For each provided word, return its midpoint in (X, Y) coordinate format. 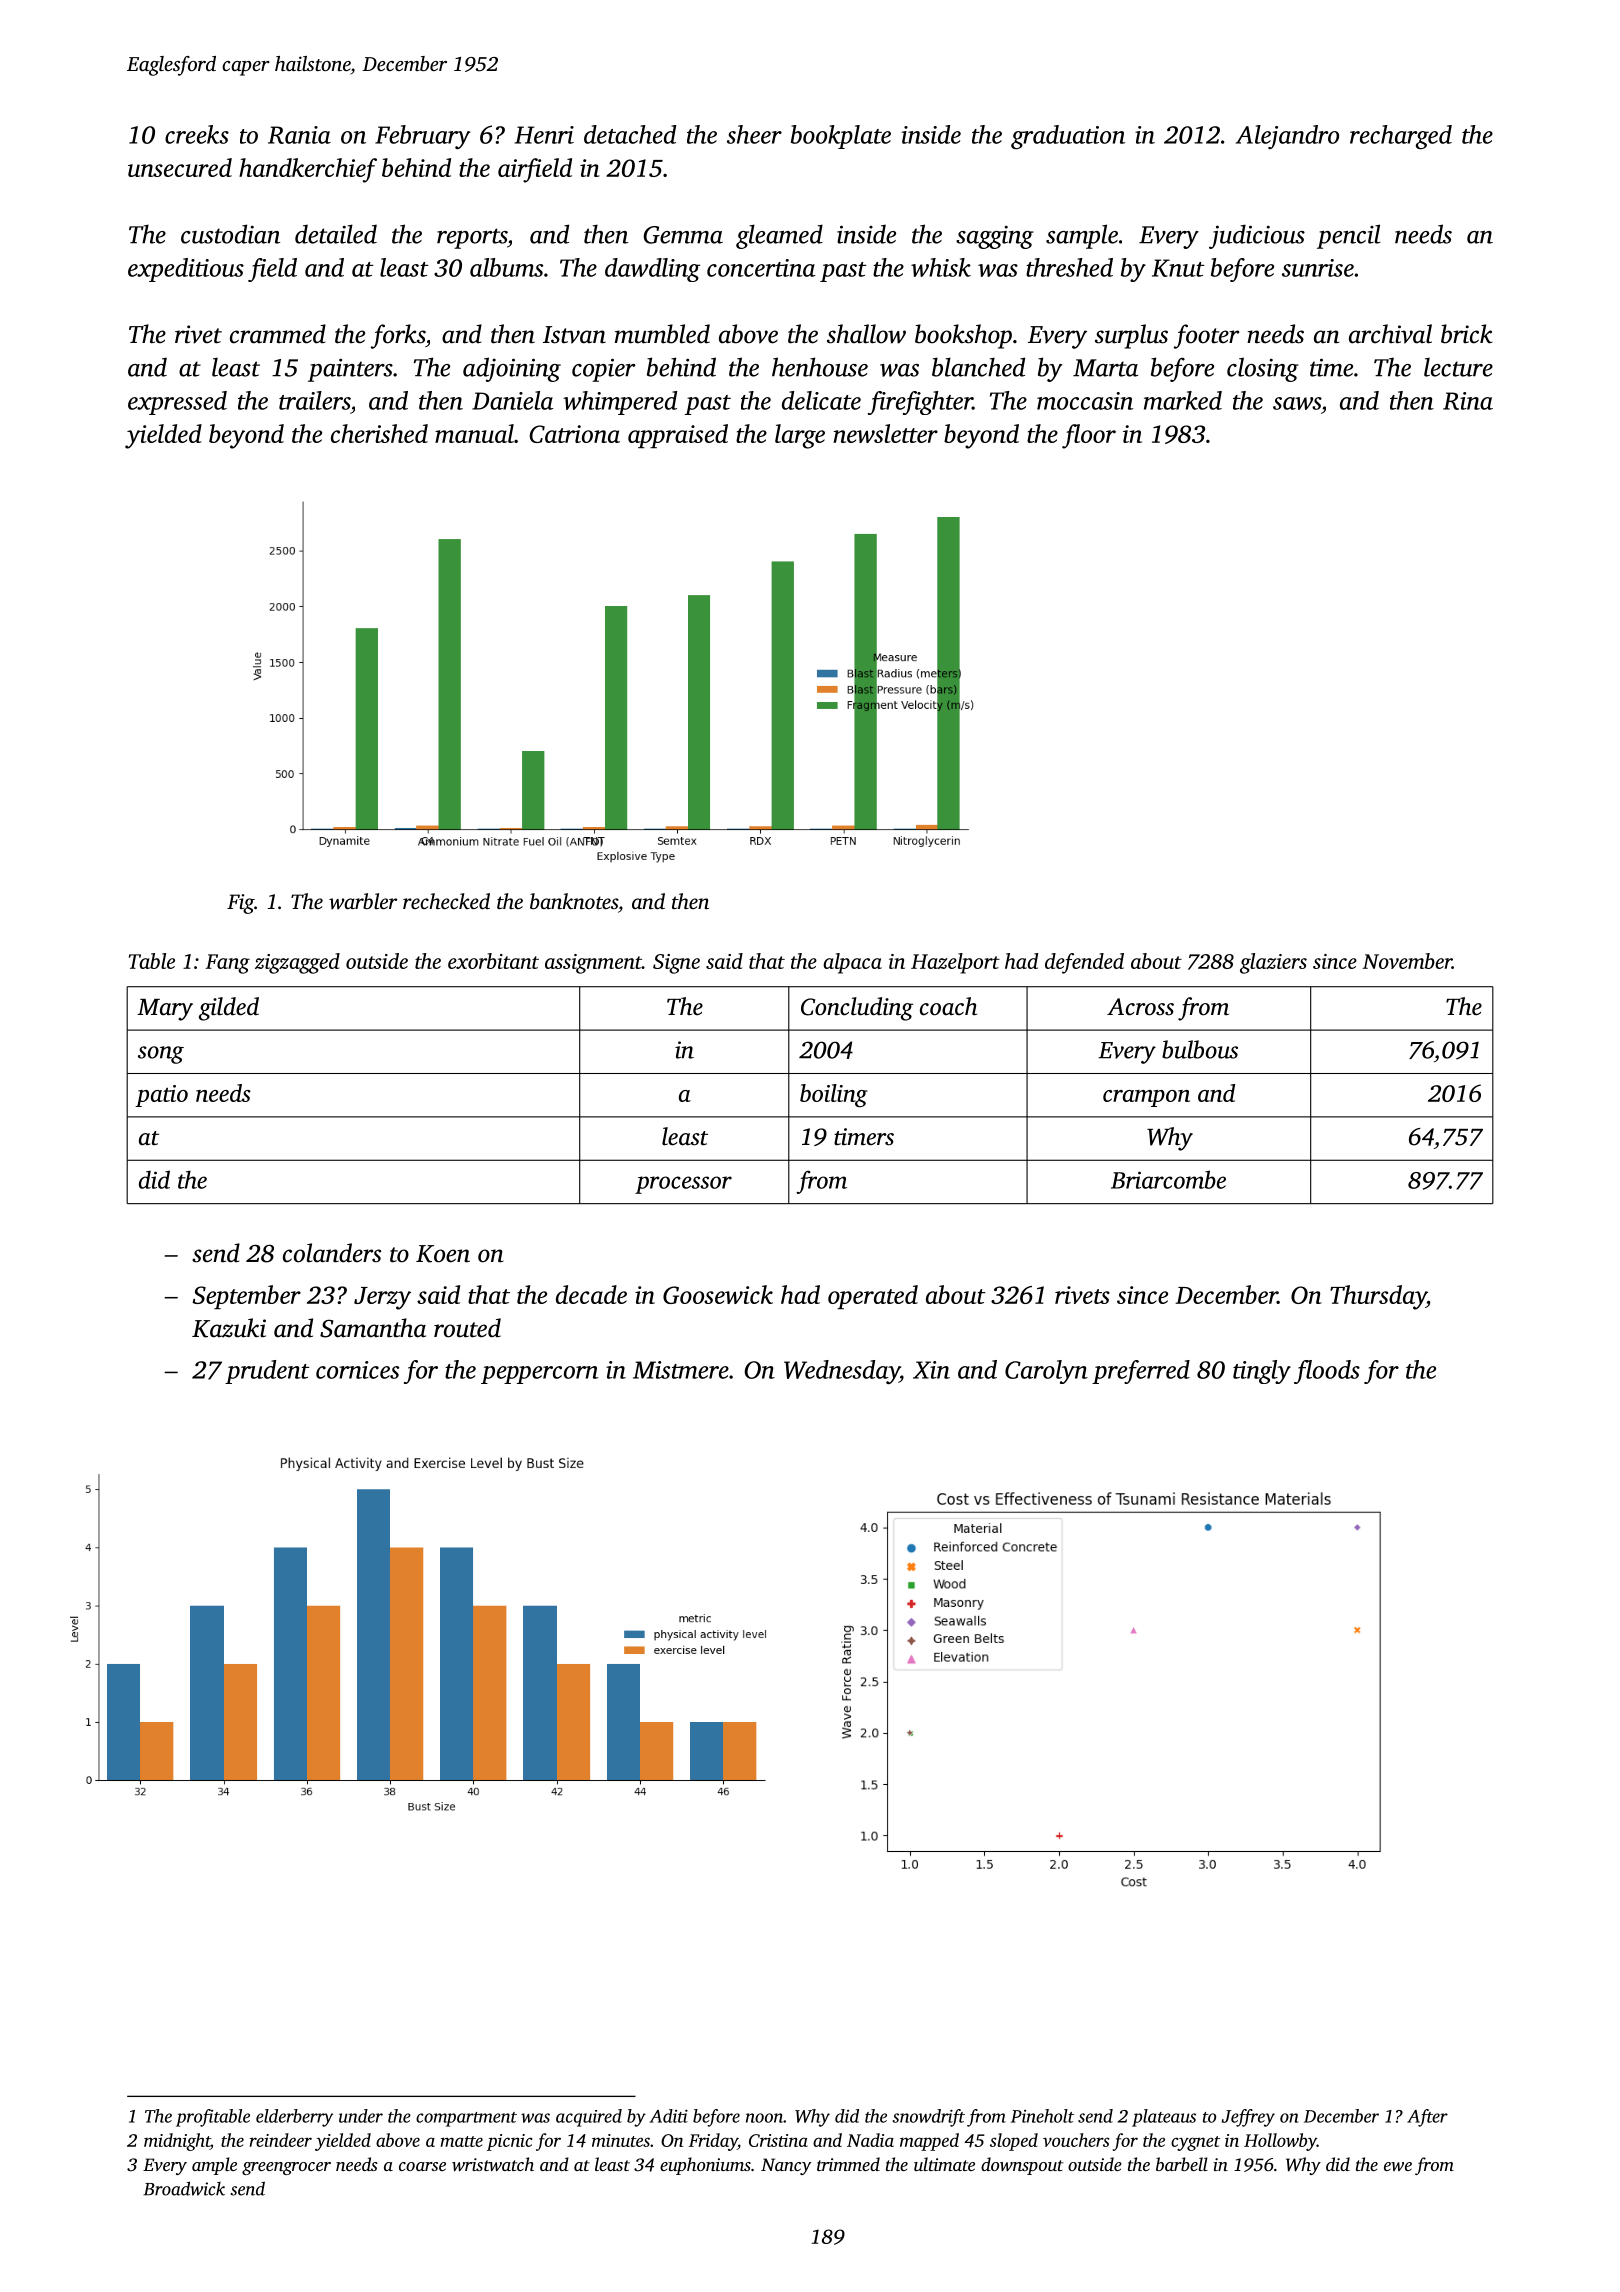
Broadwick (184, 2188)
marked (1183, 400)
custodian (230, 234)
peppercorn (539, 1375)
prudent (267, 1372)
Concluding (857, 1009)
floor (1089, 436)
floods (1327, 1372)
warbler (363, 901)
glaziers (1273, 963)
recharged (1401, 137)
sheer (754, 134)
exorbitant (493, 961)
